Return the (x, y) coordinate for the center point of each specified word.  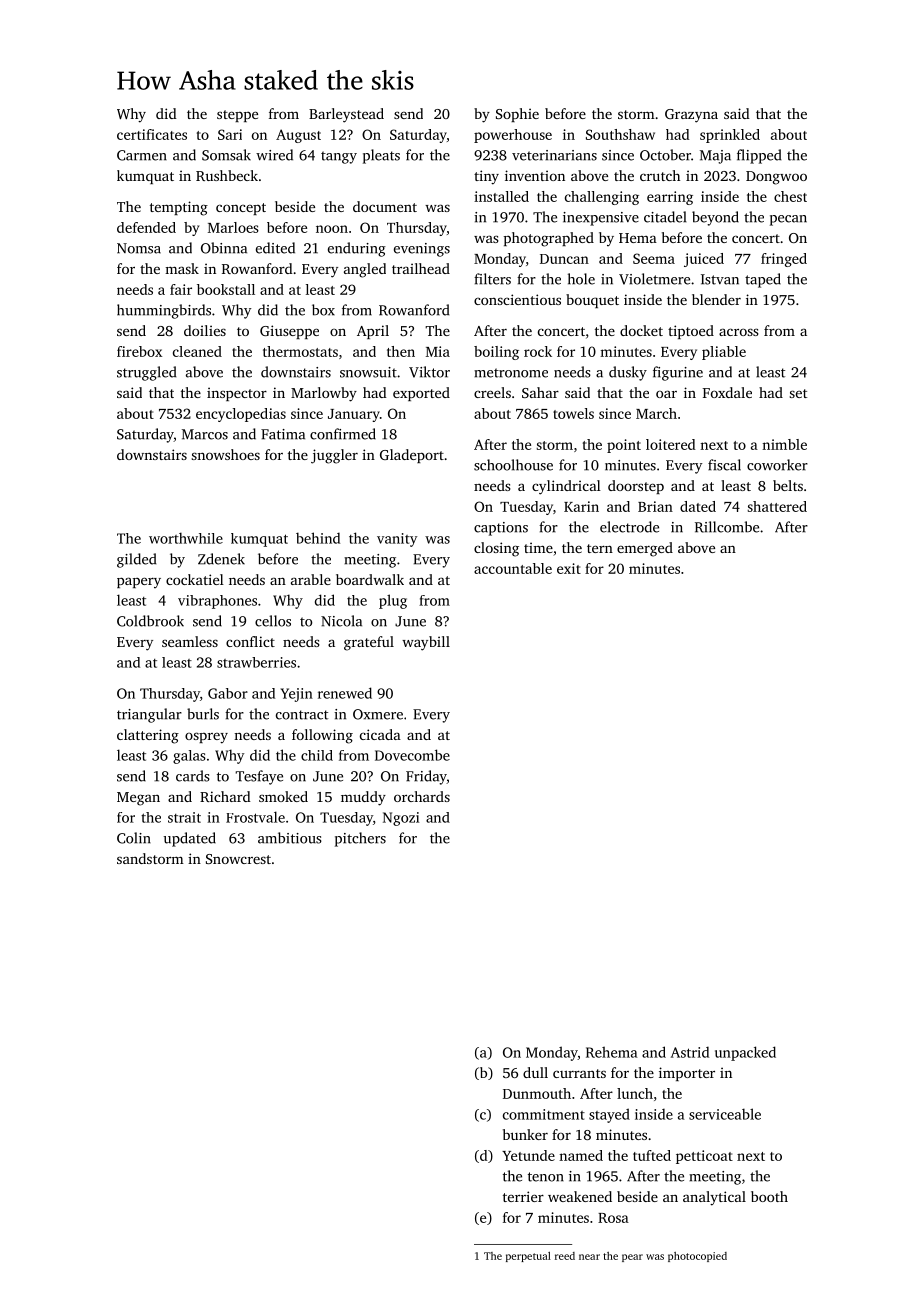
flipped (759, 156)
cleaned (197, 351)
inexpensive (601, 219)
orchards (422, 796)
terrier (523, 1196)
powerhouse (513, 136)
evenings (422, 250)
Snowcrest (238, 859)
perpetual (528, 1257)
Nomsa (139, 248)
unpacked (745, 1053)
